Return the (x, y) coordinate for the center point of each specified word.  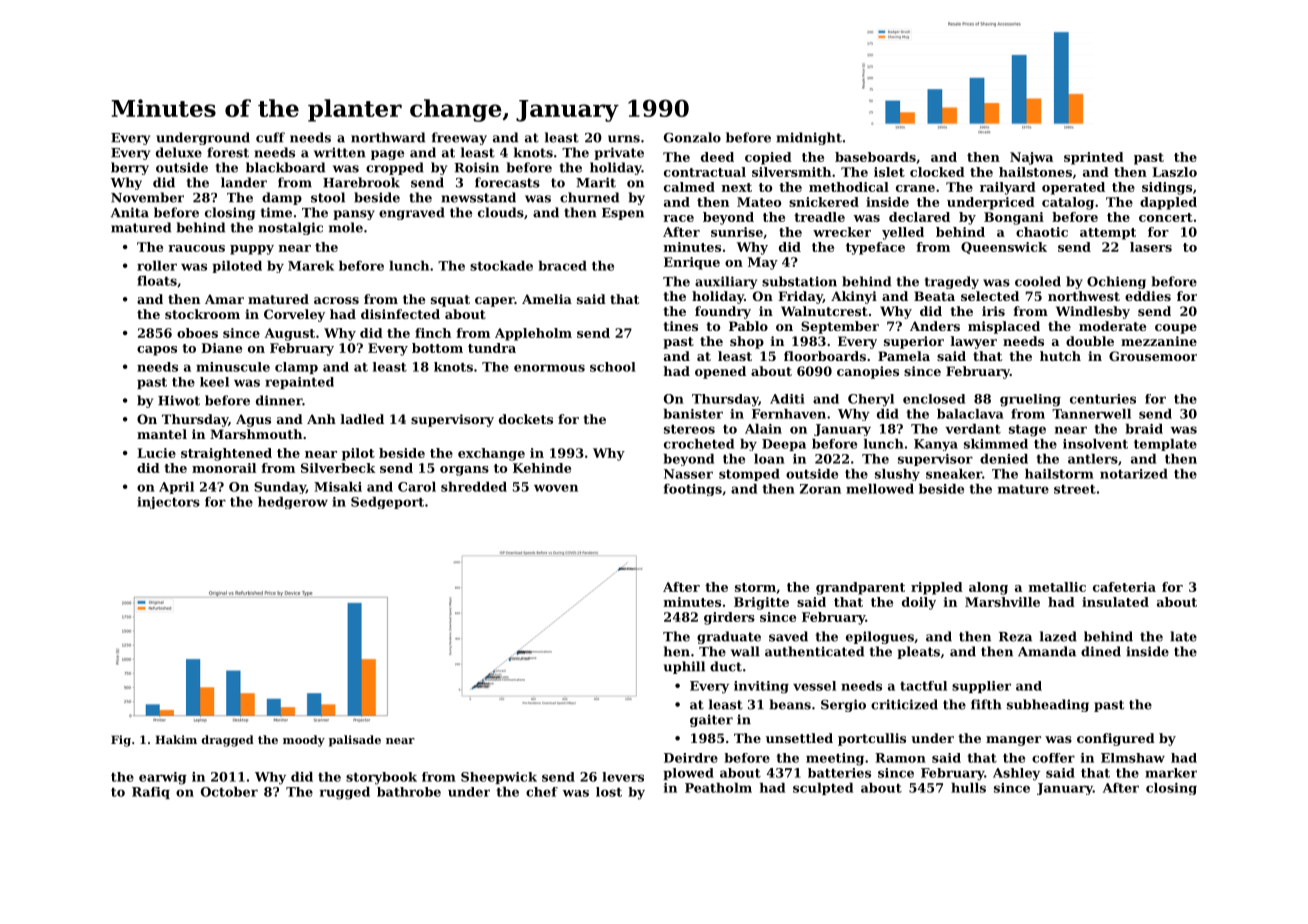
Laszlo (1174, 172)
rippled (937, 588)
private (619, 153)
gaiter (711, 720)
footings (693, 490)
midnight (809, 138)
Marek (311, 266)
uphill (684, 667)
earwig (162, 778)
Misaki (338, 487)
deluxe (179, 152)
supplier (981, 687)
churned (589, 197)
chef (542, 792)
